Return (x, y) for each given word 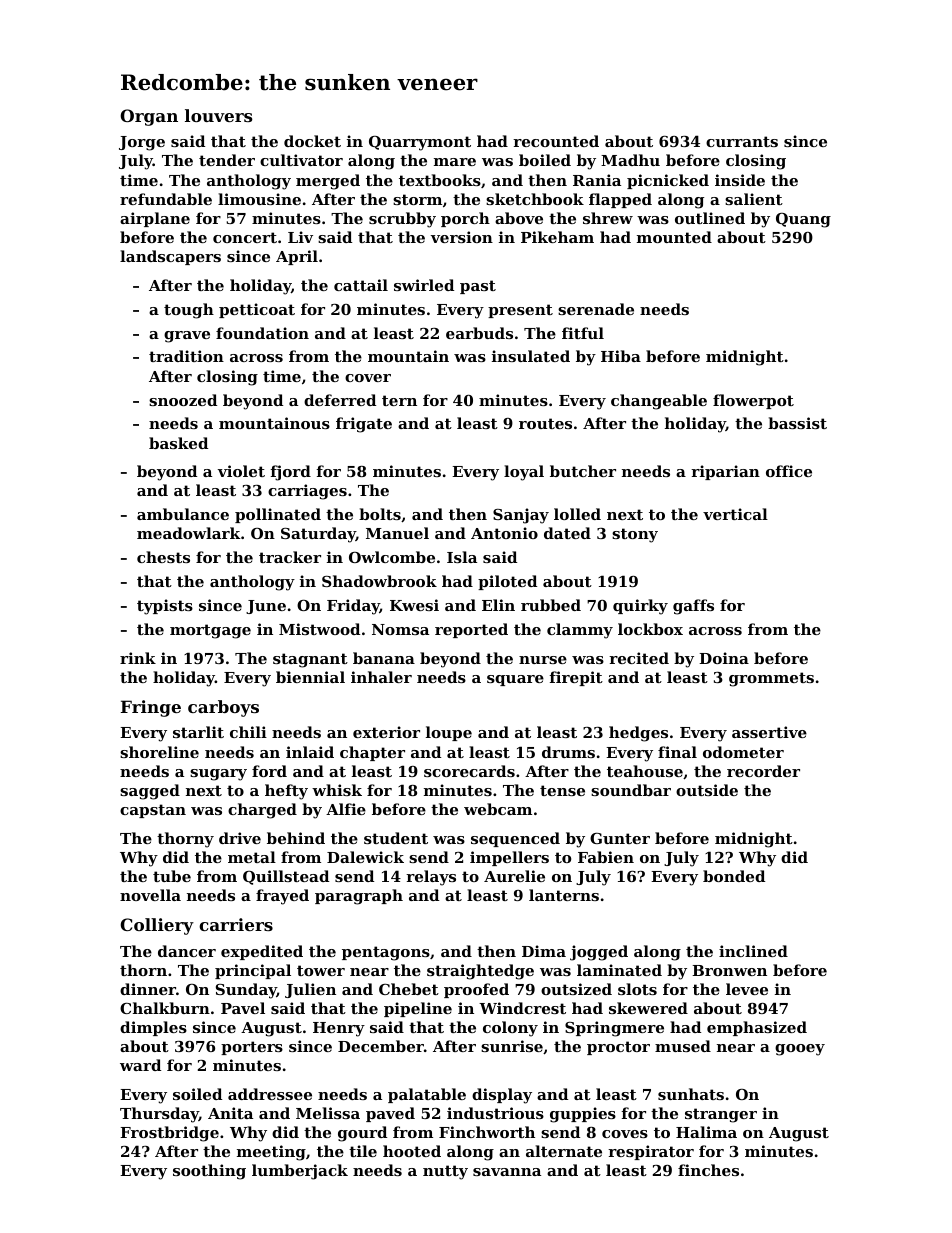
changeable (659, 402)
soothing (209, 1172)
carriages (307, 492)
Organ (149, 117)
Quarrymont (420, 143)
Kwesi (414, 605)
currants (742, 141)
